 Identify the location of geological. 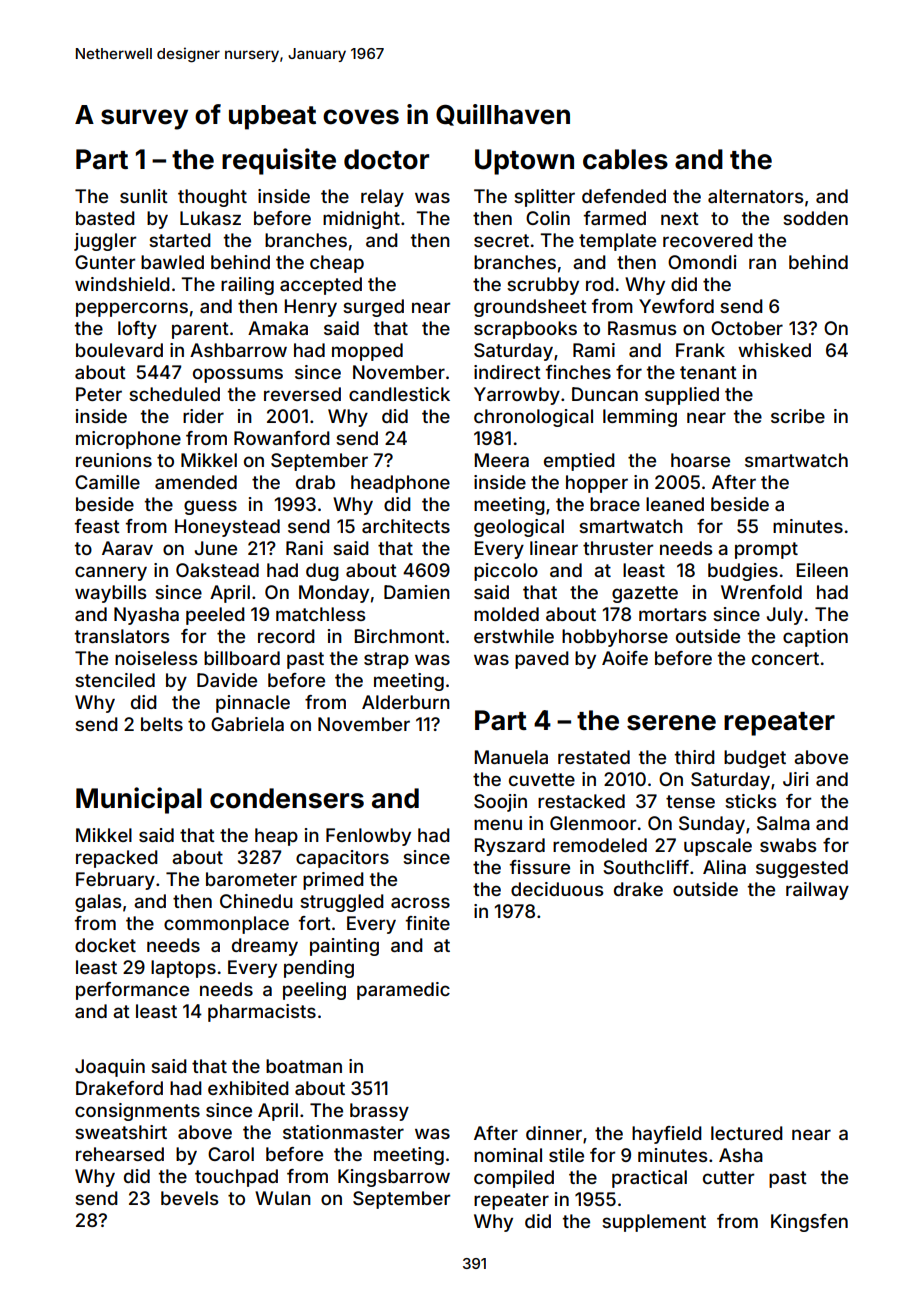
(519, 528).
